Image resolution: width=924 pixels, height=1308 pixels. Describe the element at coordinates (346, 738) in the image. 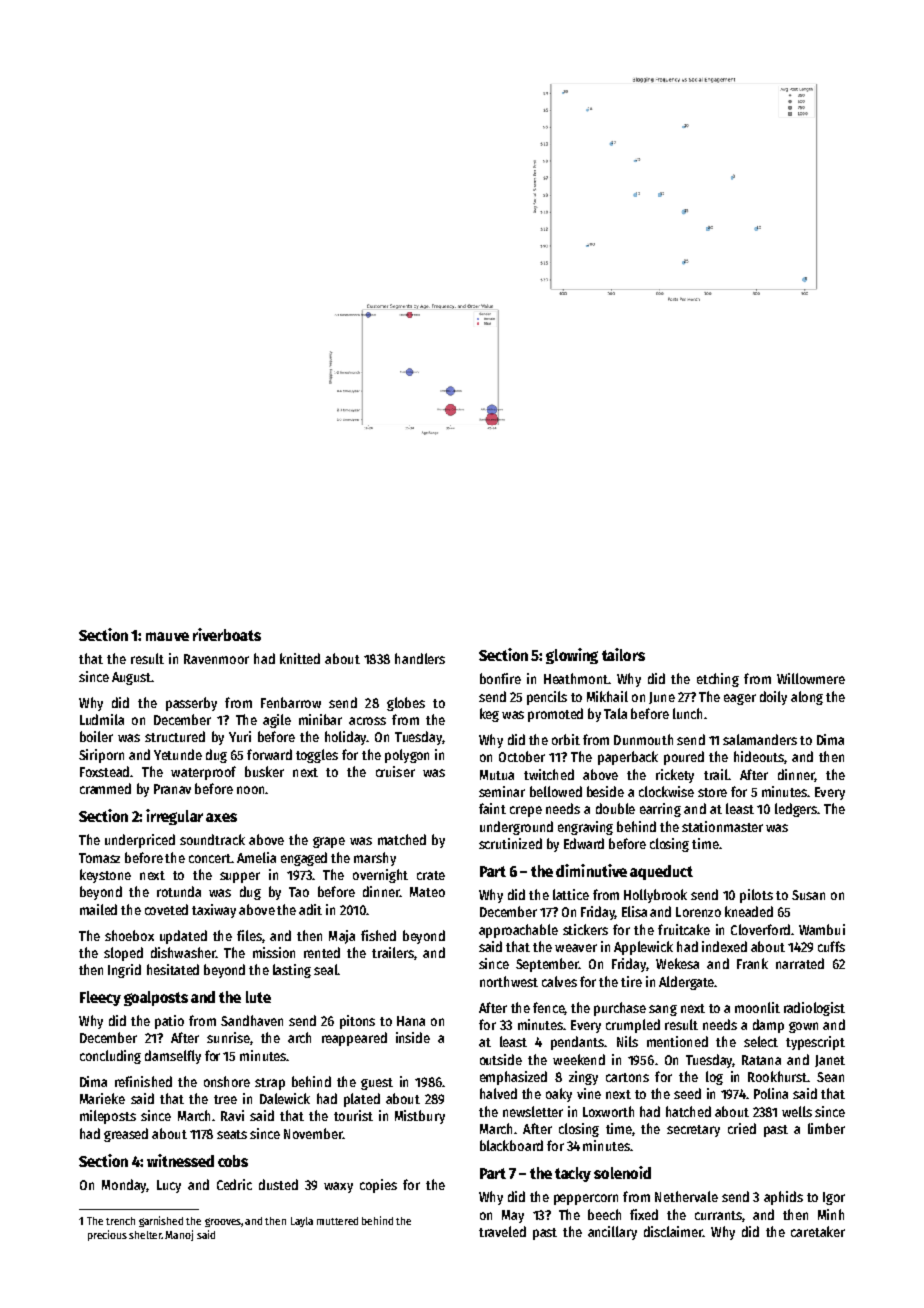

I see `holiday` at that location.
